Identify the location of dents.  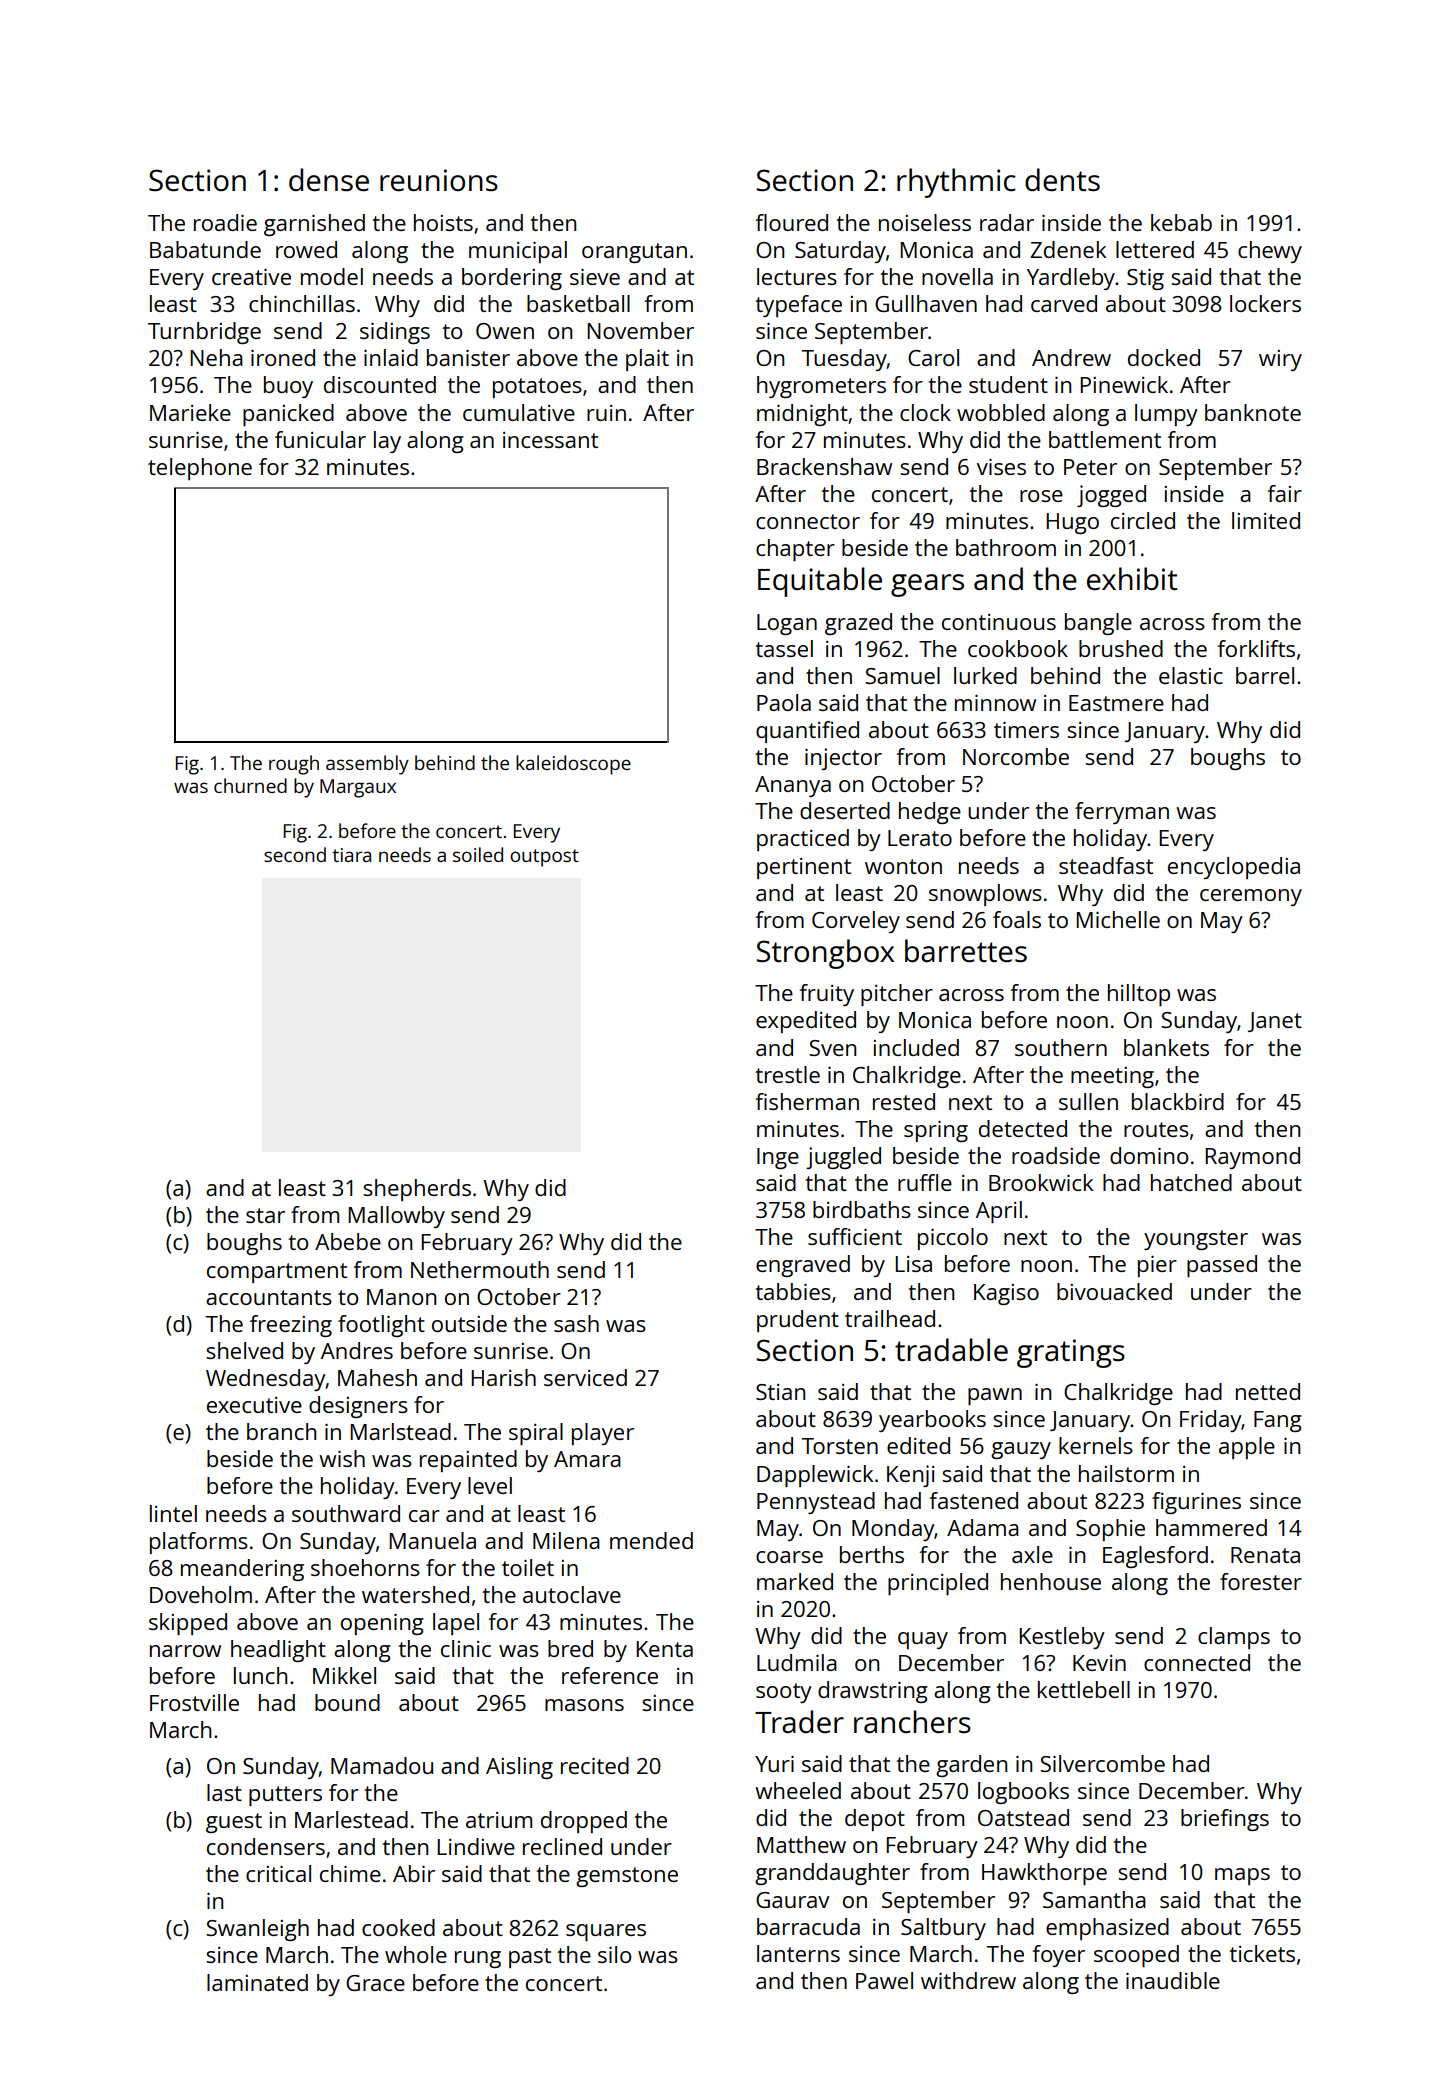
(1062, 180).
